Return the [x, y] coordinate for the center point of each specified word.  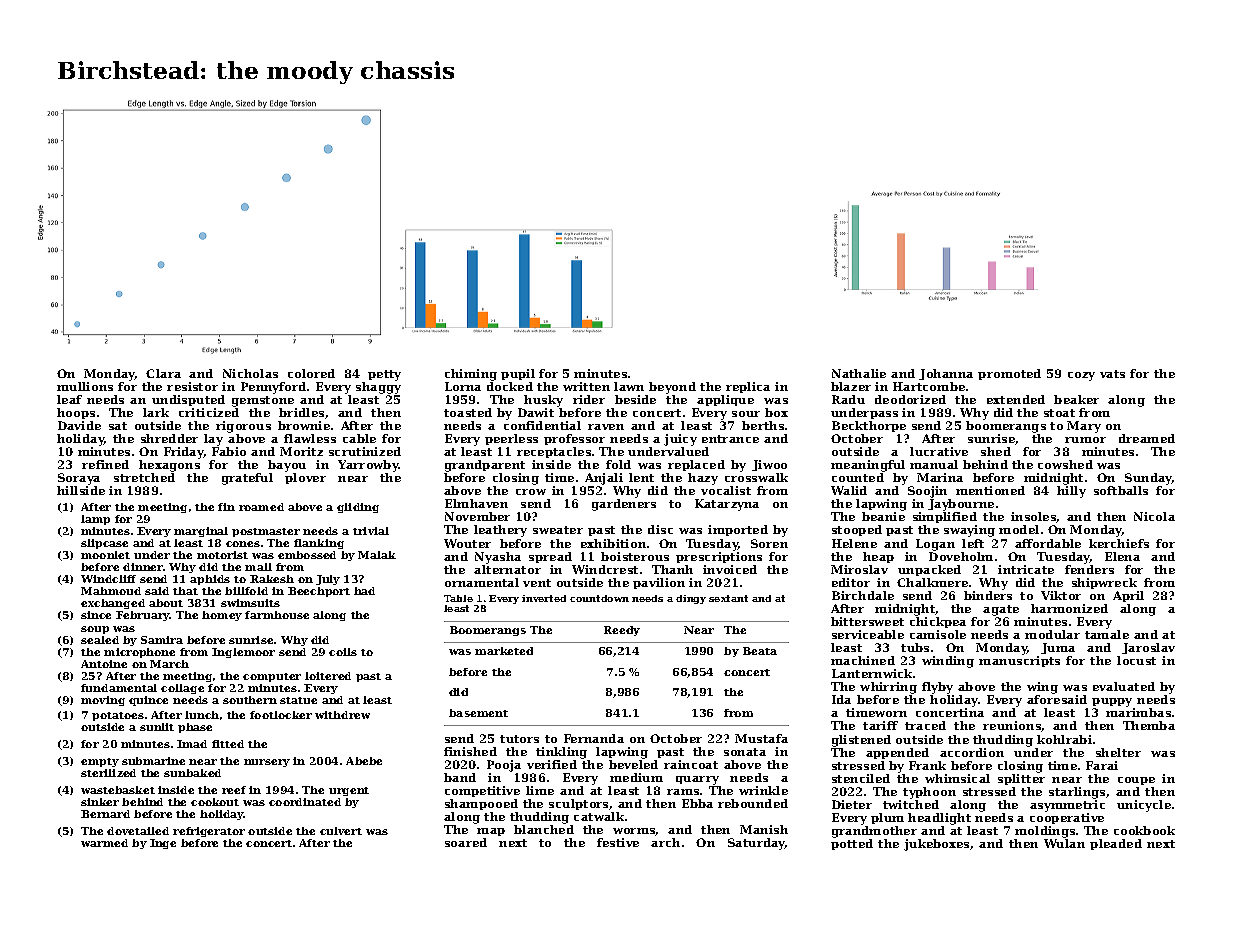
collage [182, 689]
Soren [769, 543]
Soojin [927, 492]
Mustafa [761, 738]
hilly [1071, 492]
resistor [192, 386]
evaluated [1124, 686]
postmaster [266, 532]
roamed [261, 507]
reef [234, 790]
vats [1112, 374]
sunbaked [192, 773]
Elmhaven [476, 503]
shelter [1118, 752]
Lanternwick [872, 673]
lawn [629, 386]
